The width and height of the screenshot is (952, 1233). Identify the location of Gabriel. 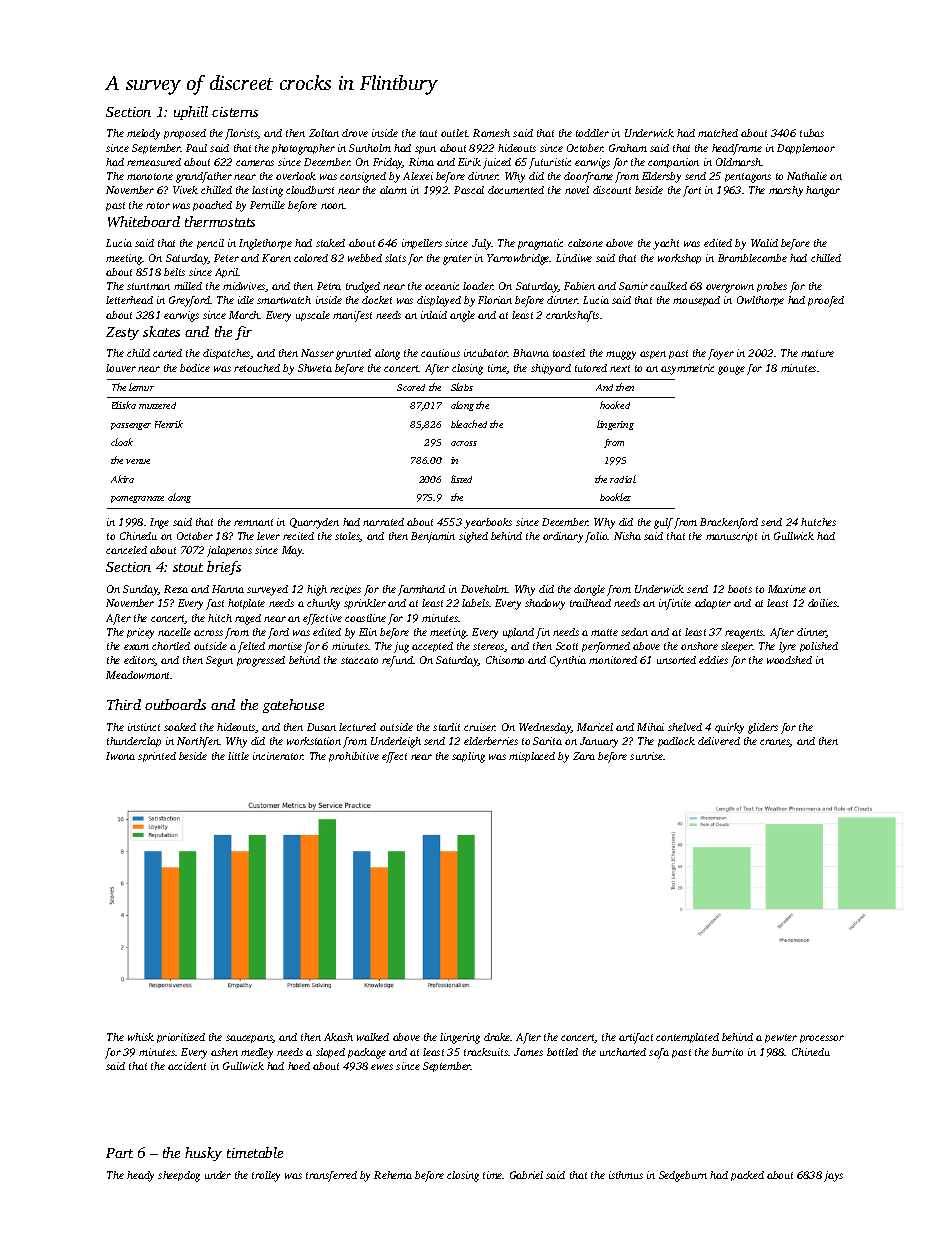
(526, 1175).
